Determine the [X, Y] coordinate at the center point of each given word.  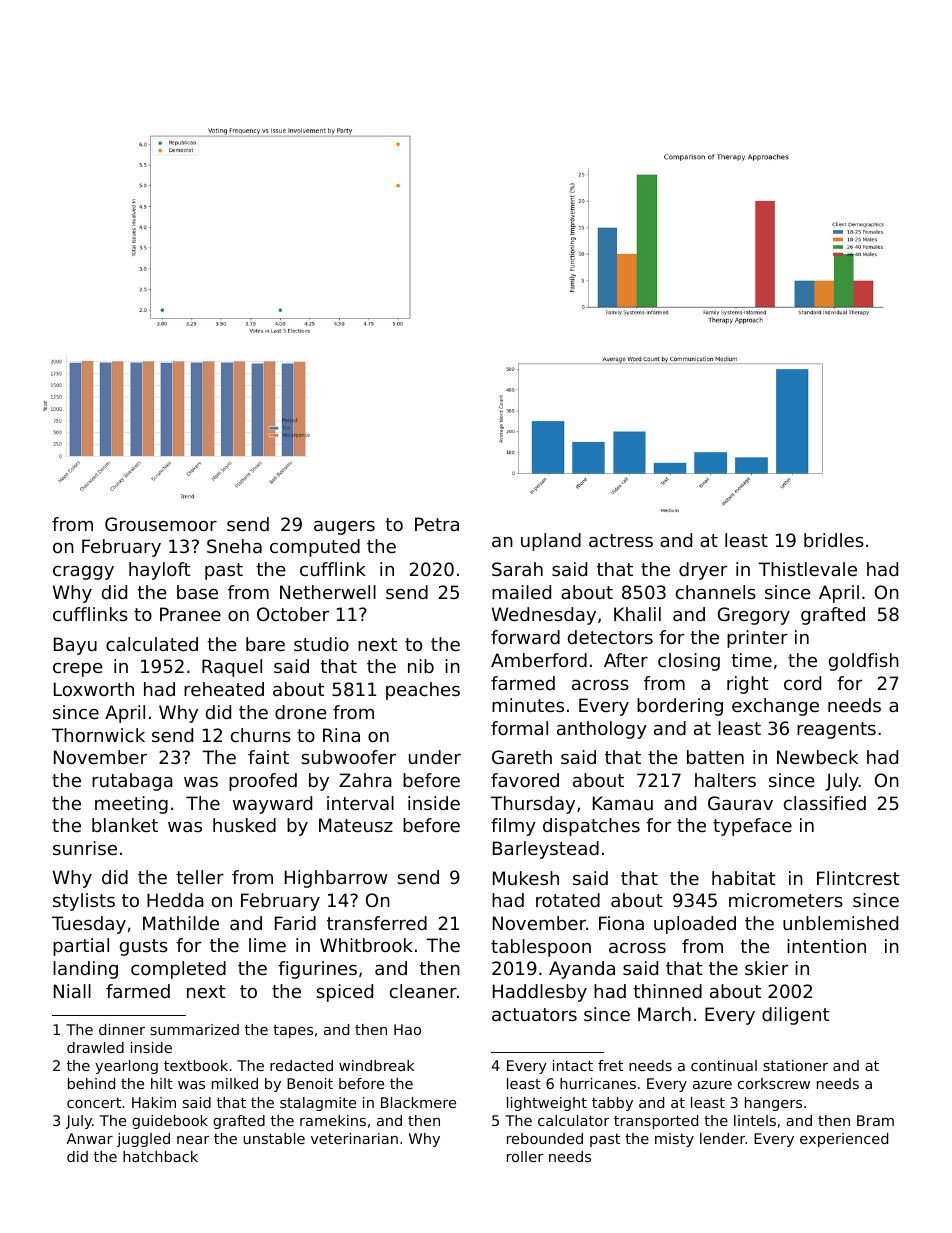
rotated [568, 900]
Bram [875, 1120]
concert [94, 1102]
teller [200, 877]
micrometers [786, 900]
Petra [437, 524]
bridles [834, 540]
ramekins [333, 1120]
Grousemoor [161, 524]
